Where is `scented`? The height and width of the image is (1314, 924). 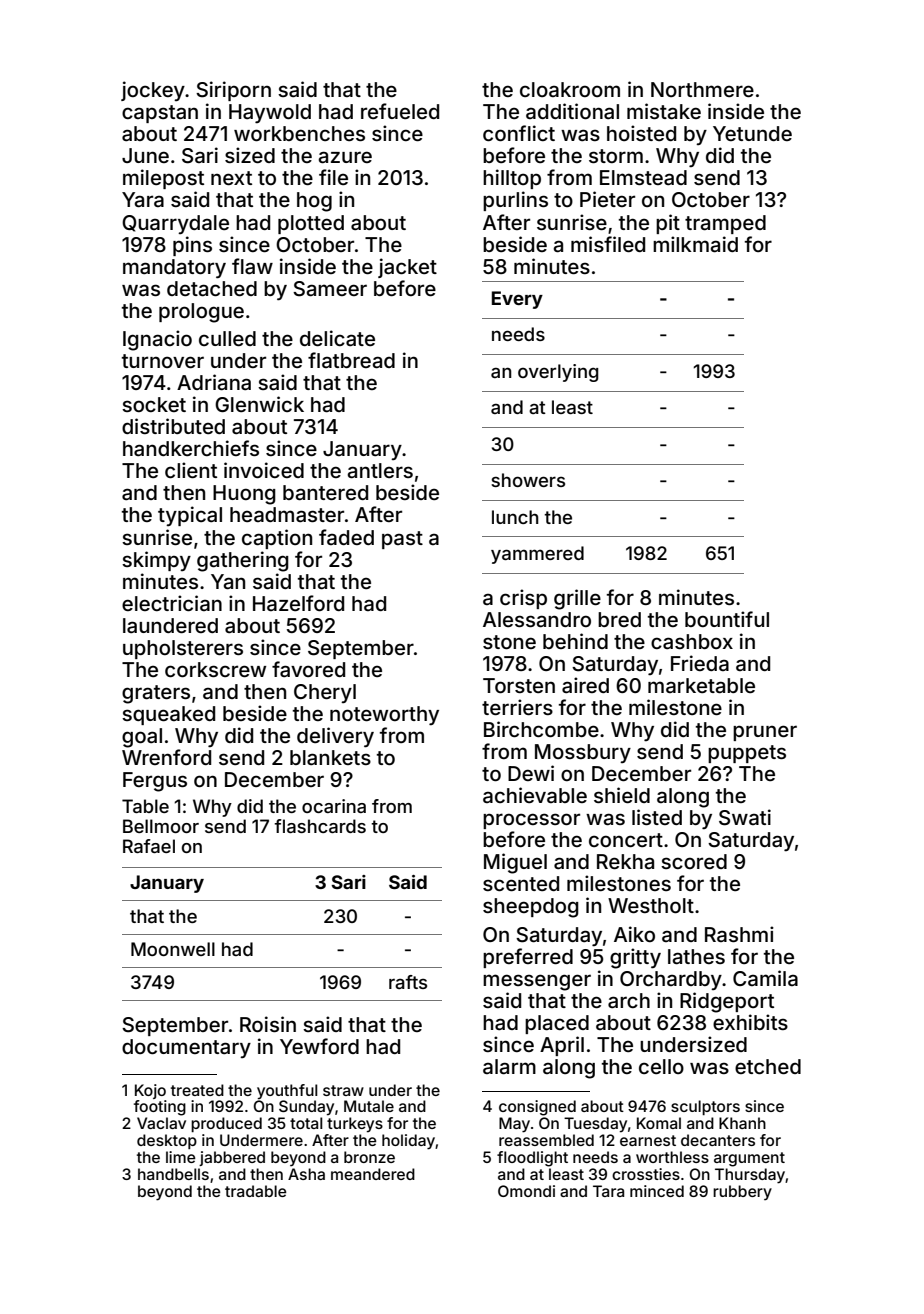 scented is located at coordinates (521, 883).
